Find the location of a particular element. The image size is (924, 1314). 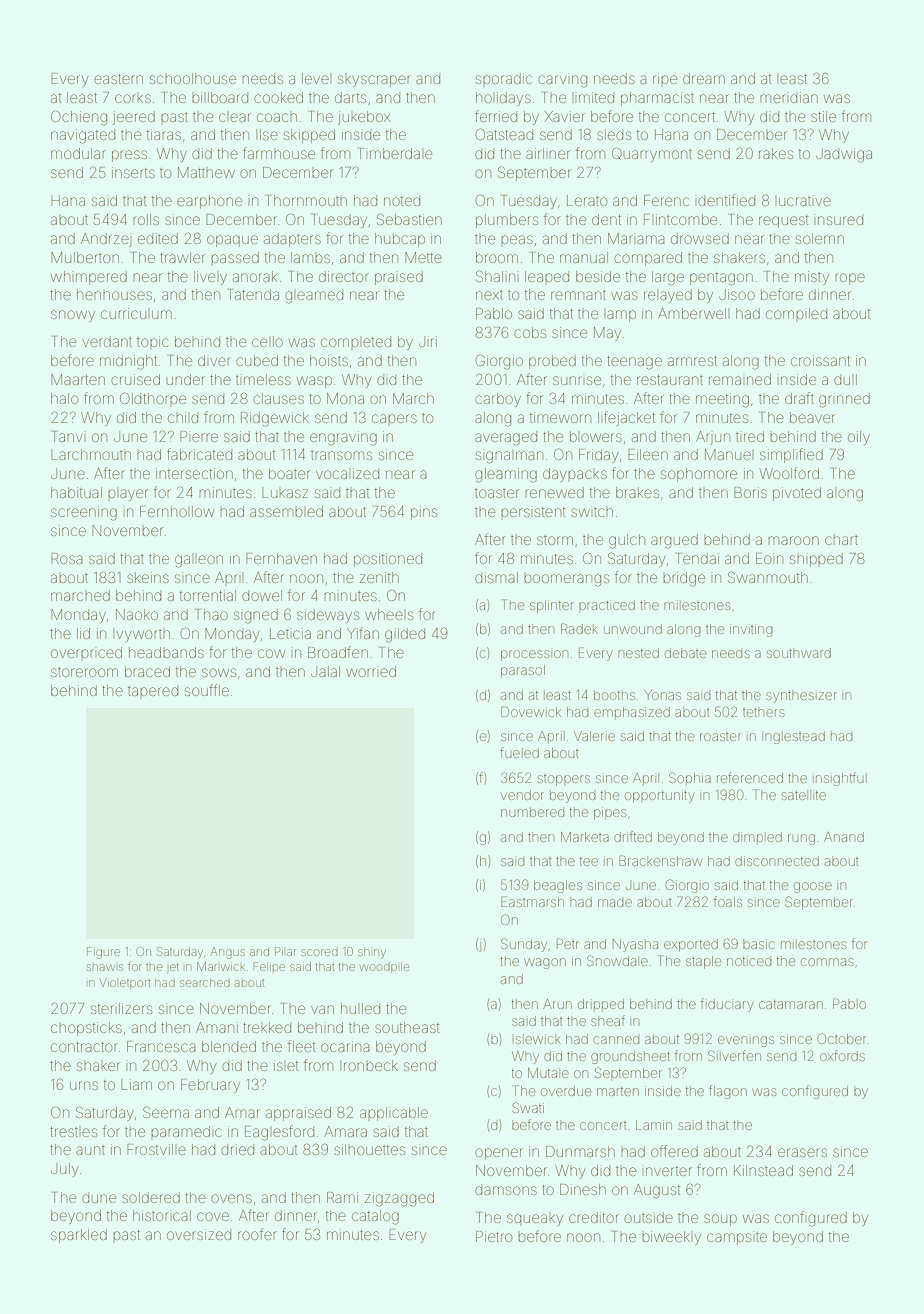

schoolhouse is located at coordinates (193, 78).
